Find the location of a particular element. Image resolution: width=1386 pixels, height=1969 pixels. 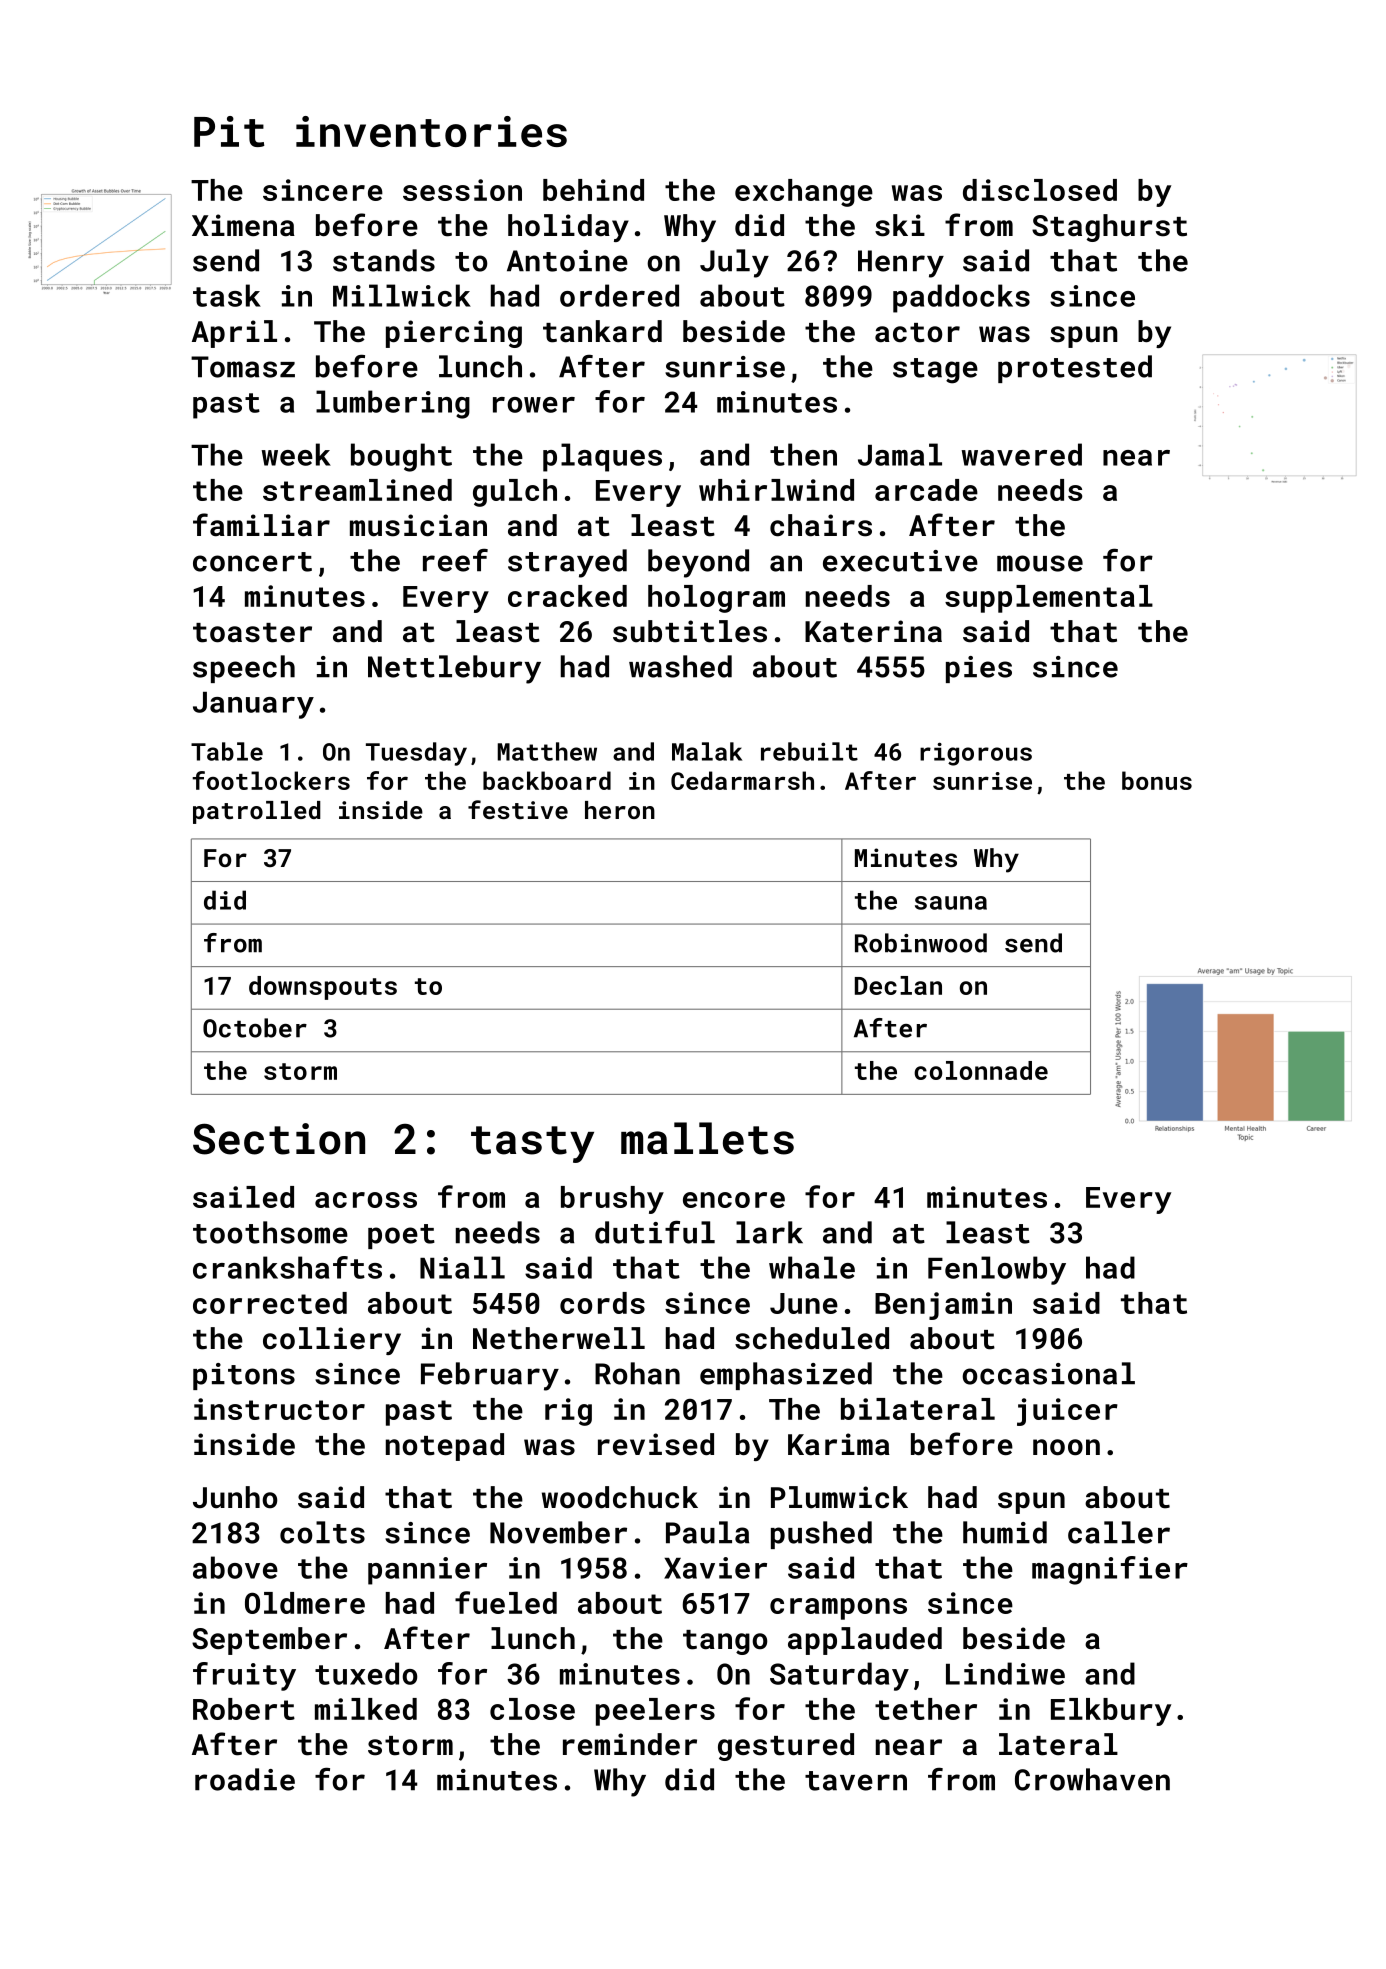

exchange is located at coordinates (804, 193).
